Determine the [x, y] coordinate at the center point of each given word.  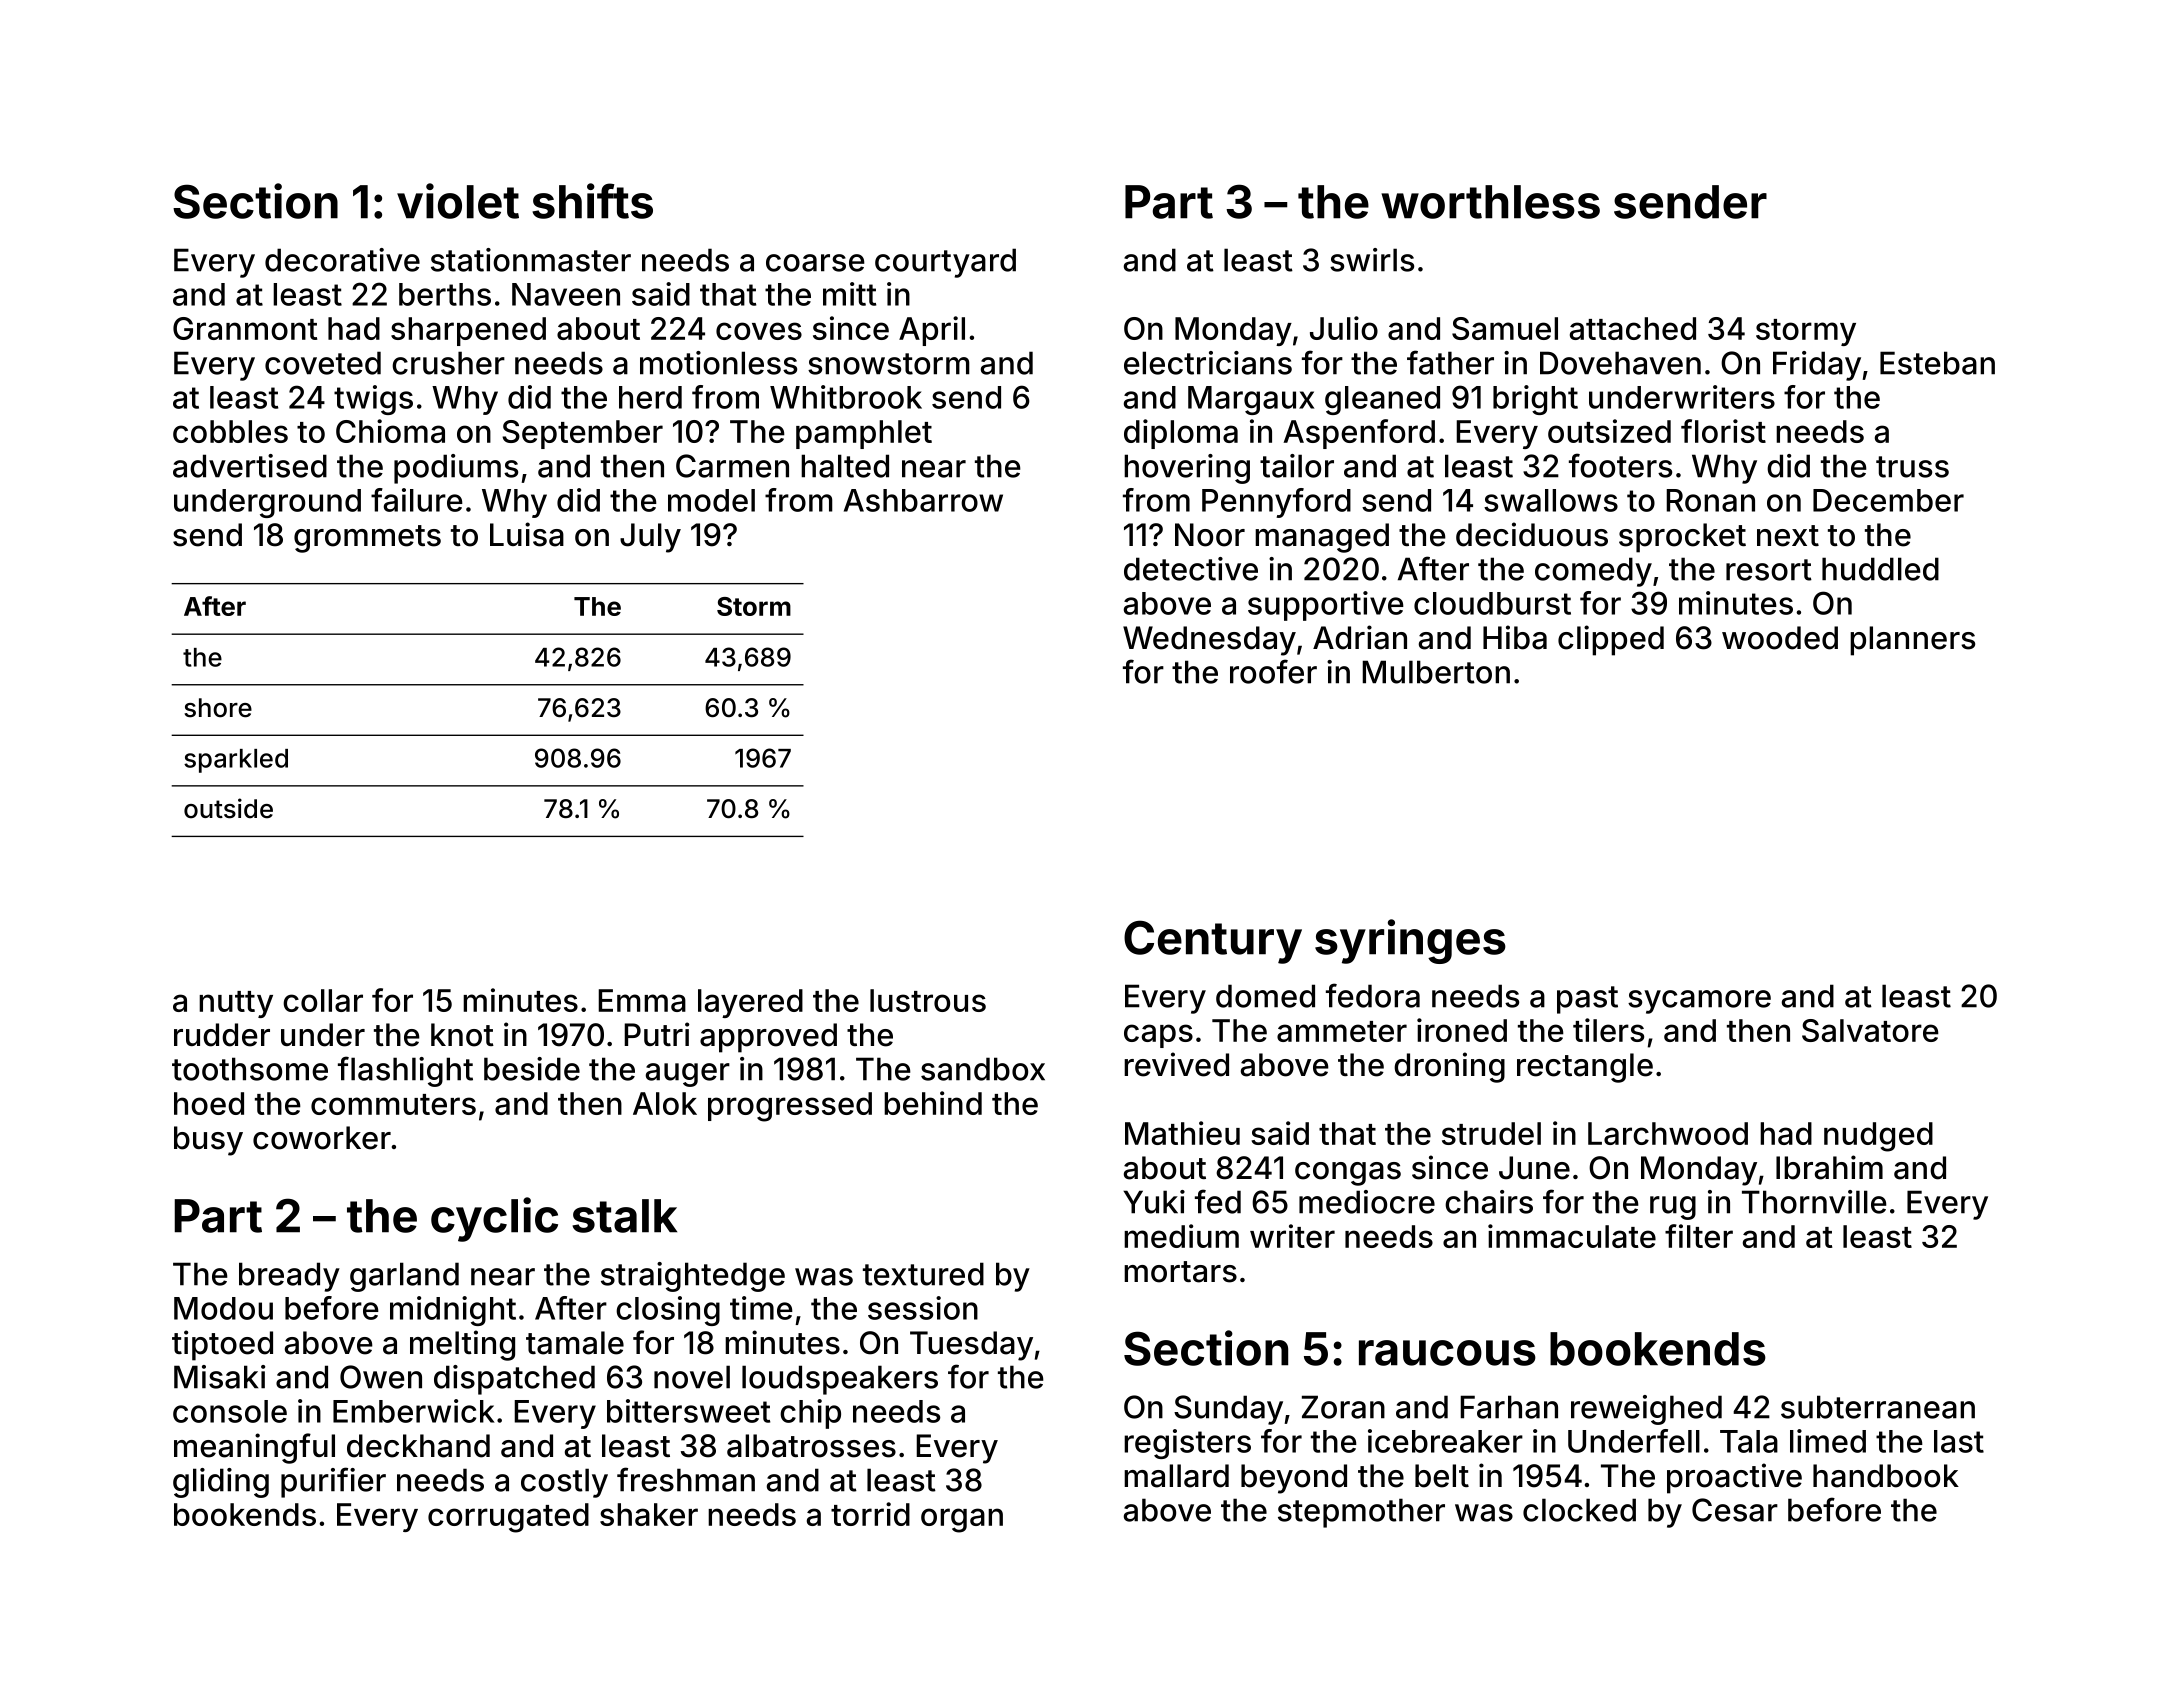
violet [458, 201]
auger [688, 1075]
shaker [649, 1514]
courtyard [945, 263]
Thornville [1814, 1202]
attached [1633, 328]
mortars [1180, 1272]
